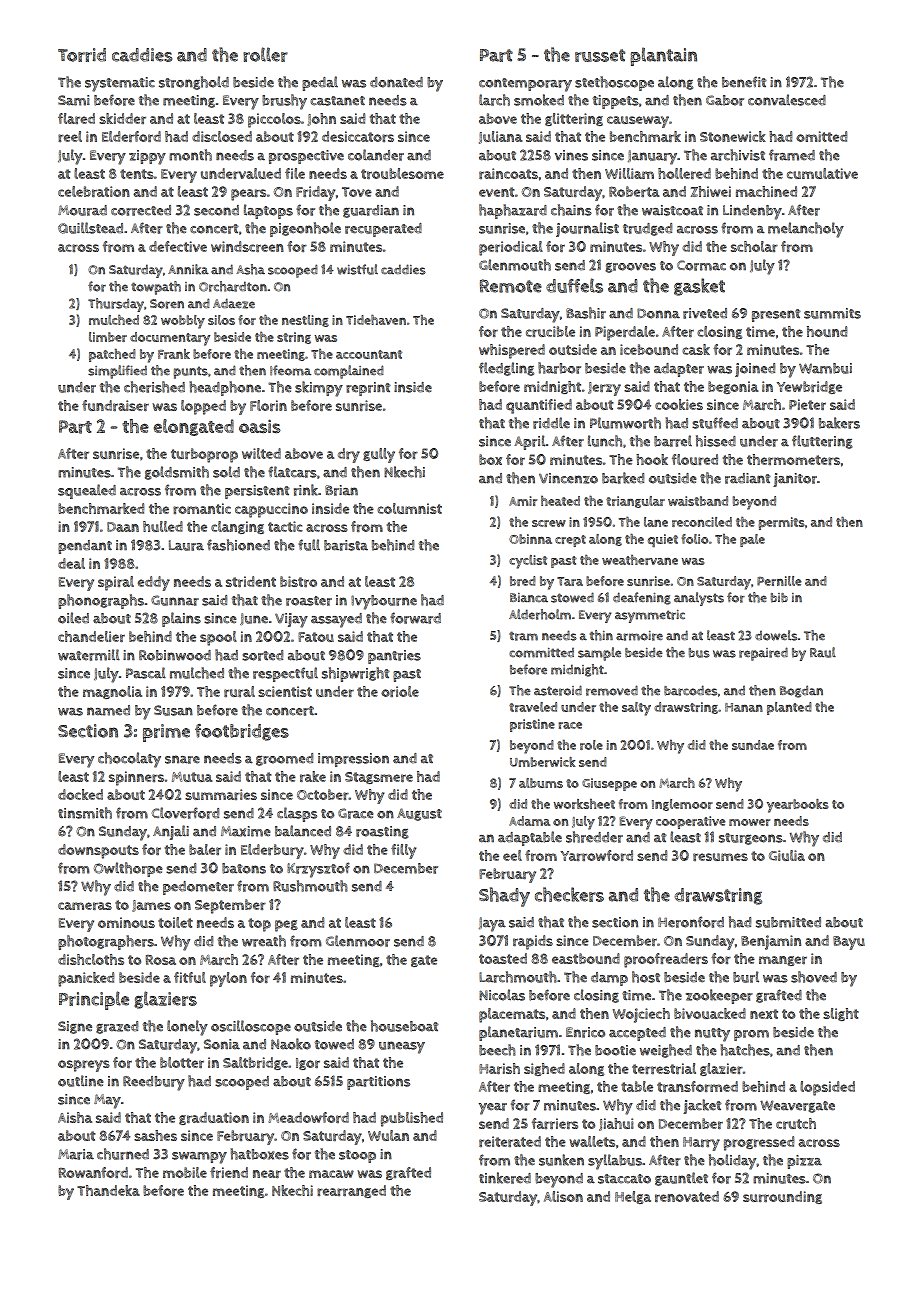 The width and height of the screenshot is (924, 1308). Describe the element at coordinates (394, 657) in the screenshot. I see `pantries` at that location.
